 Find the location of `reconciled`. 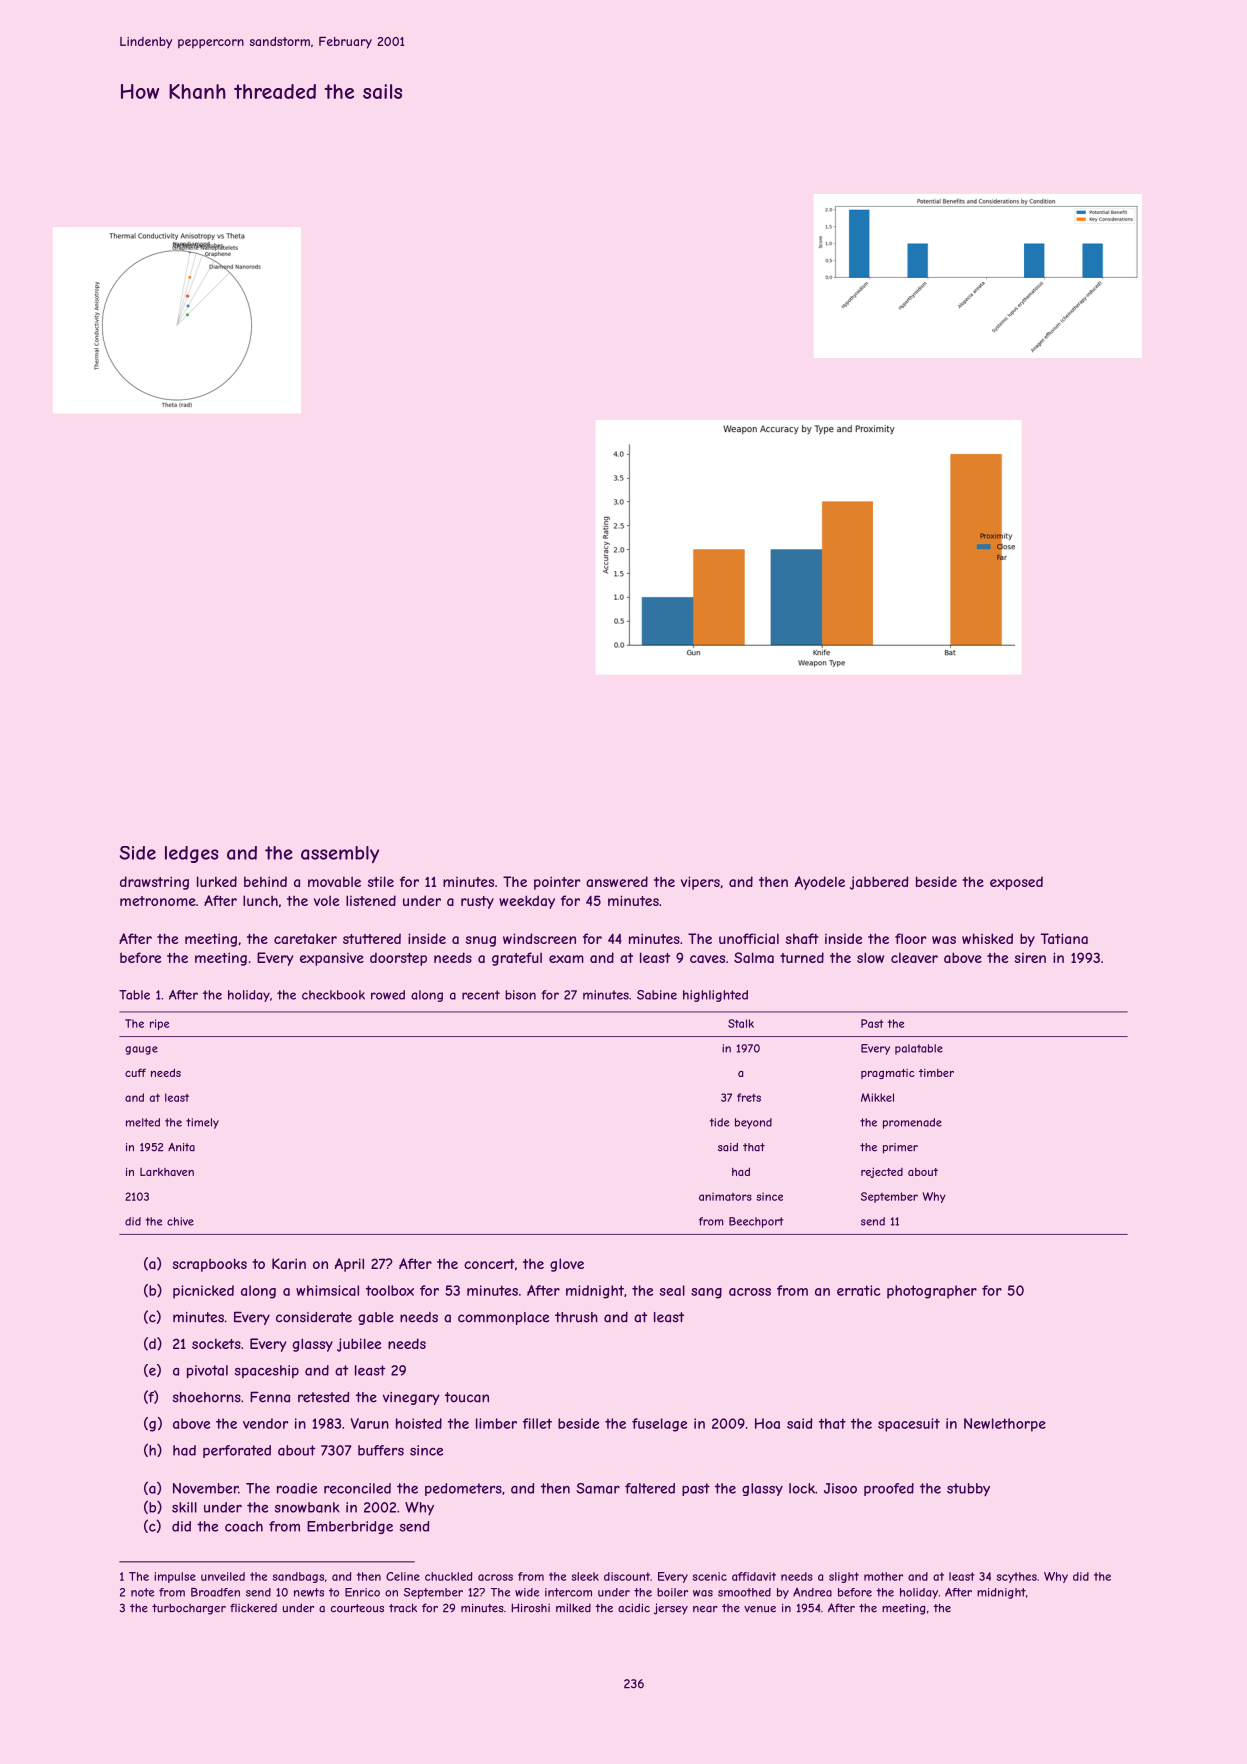

reconciled is located at coordinates (357, 1488).
